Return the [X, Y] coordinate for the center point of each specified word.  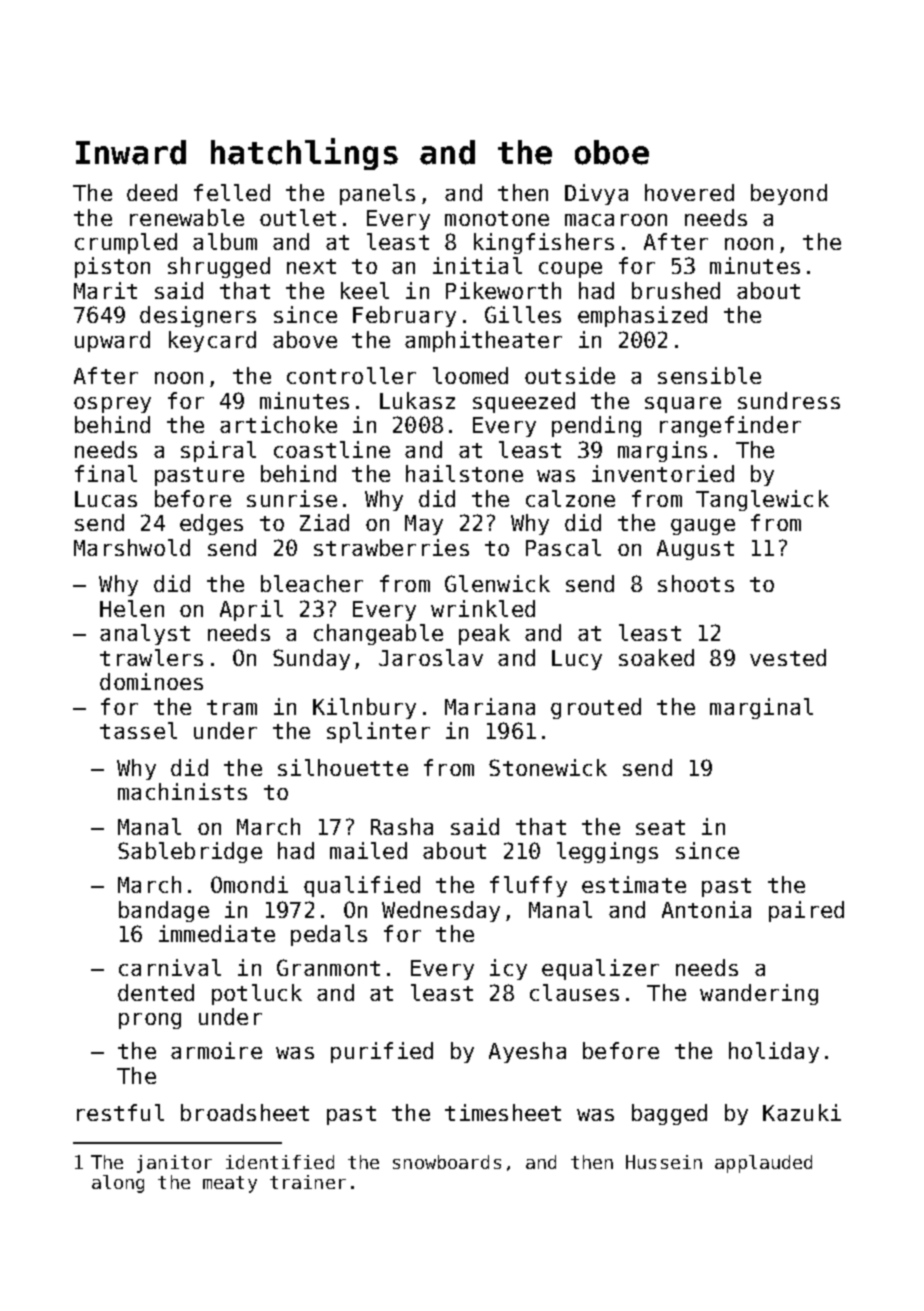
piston [112, 267]
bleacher [312, 583]
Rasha [402, 826]
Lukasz [417, 400]
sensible [709, 375]
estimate [634, 884]
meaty [230, 1184]
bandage [164, 911]
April [251, 610]
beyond [789, 194]
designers [198, 316]
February [404, 316]
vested [788, 657]
